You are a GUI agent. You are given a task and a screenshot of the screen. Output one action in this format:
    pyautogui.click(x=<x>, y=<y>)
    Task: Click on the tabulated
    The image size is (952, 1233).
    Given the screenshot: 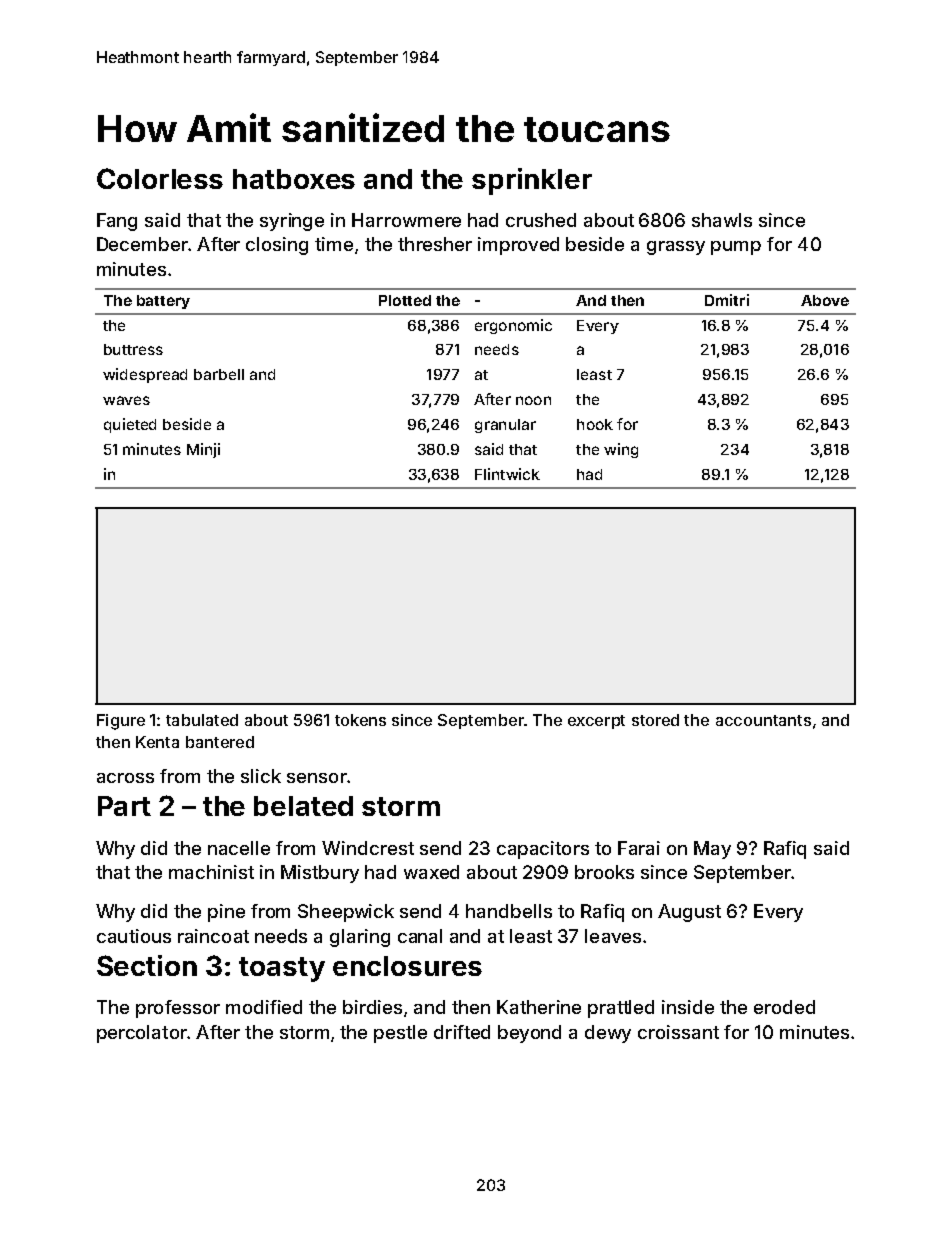 What is the action you would take?
    pyautogui.click(x=202, y=720)
